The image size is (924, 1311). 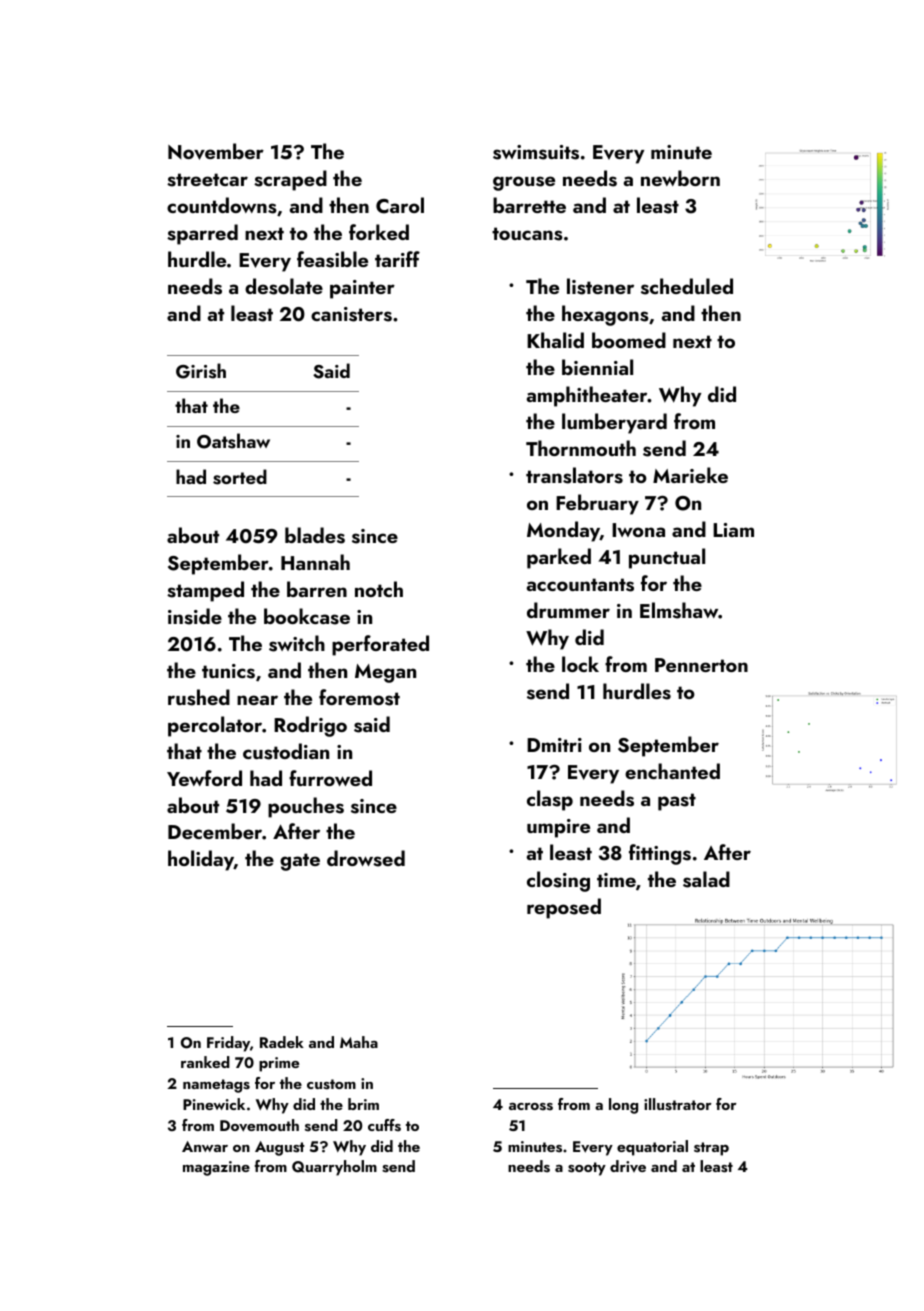 What do you see at coordinates (199, 697) in the screenshot?
I see `rushed` at bounding box center [199, 697].
